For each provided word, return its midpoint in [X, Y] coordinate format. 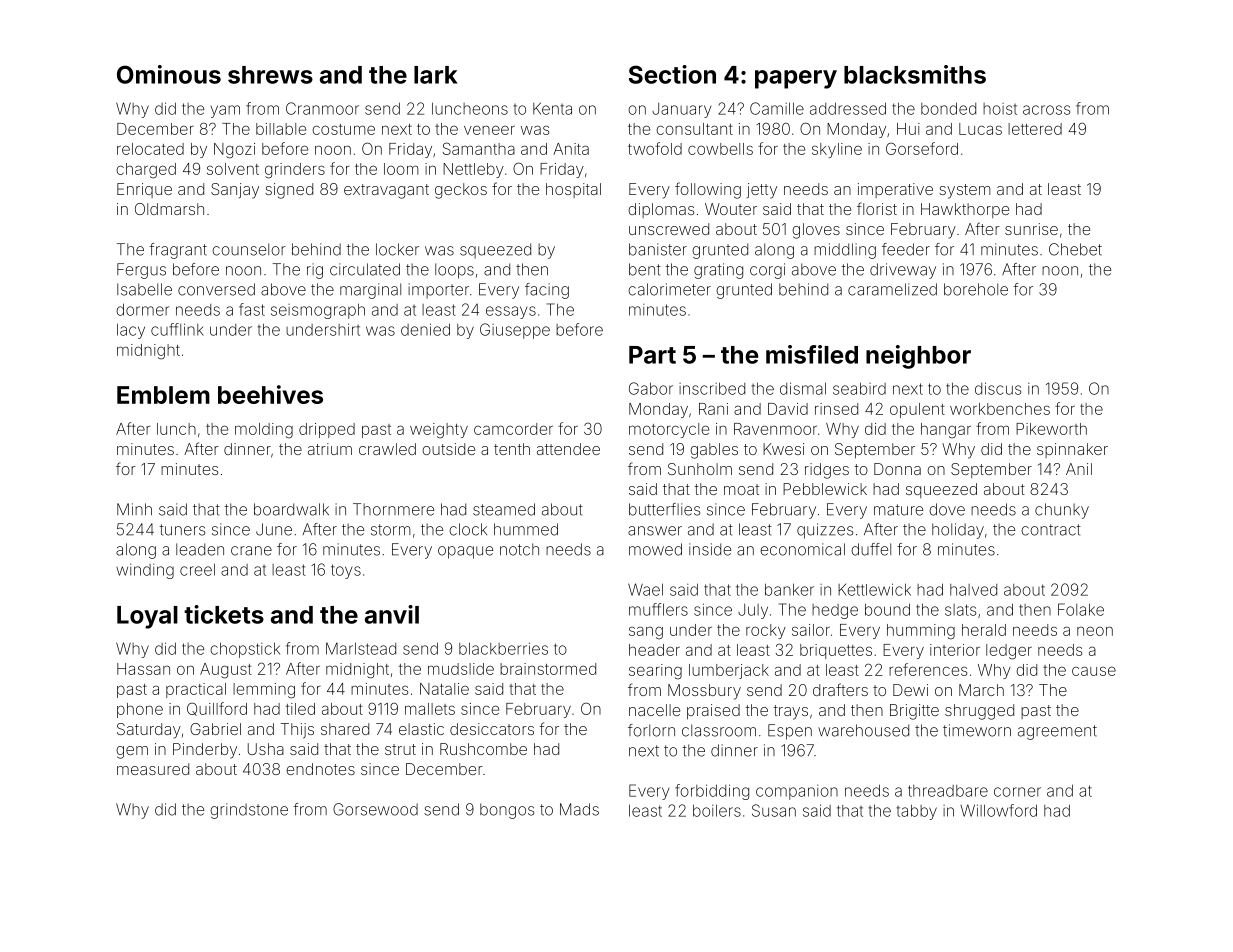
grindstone [249, 811]
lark [435, 75]
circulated [365, 269]
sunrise [1031, 229]
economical [802, 549]
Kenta [552, 108]
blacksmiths [915, 74]
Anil [1079, 469]
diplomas [661, 210]
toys [346, 571]
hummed [526, 529]
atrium [330, 449]
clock [468, 529]
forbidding [712, 792]
